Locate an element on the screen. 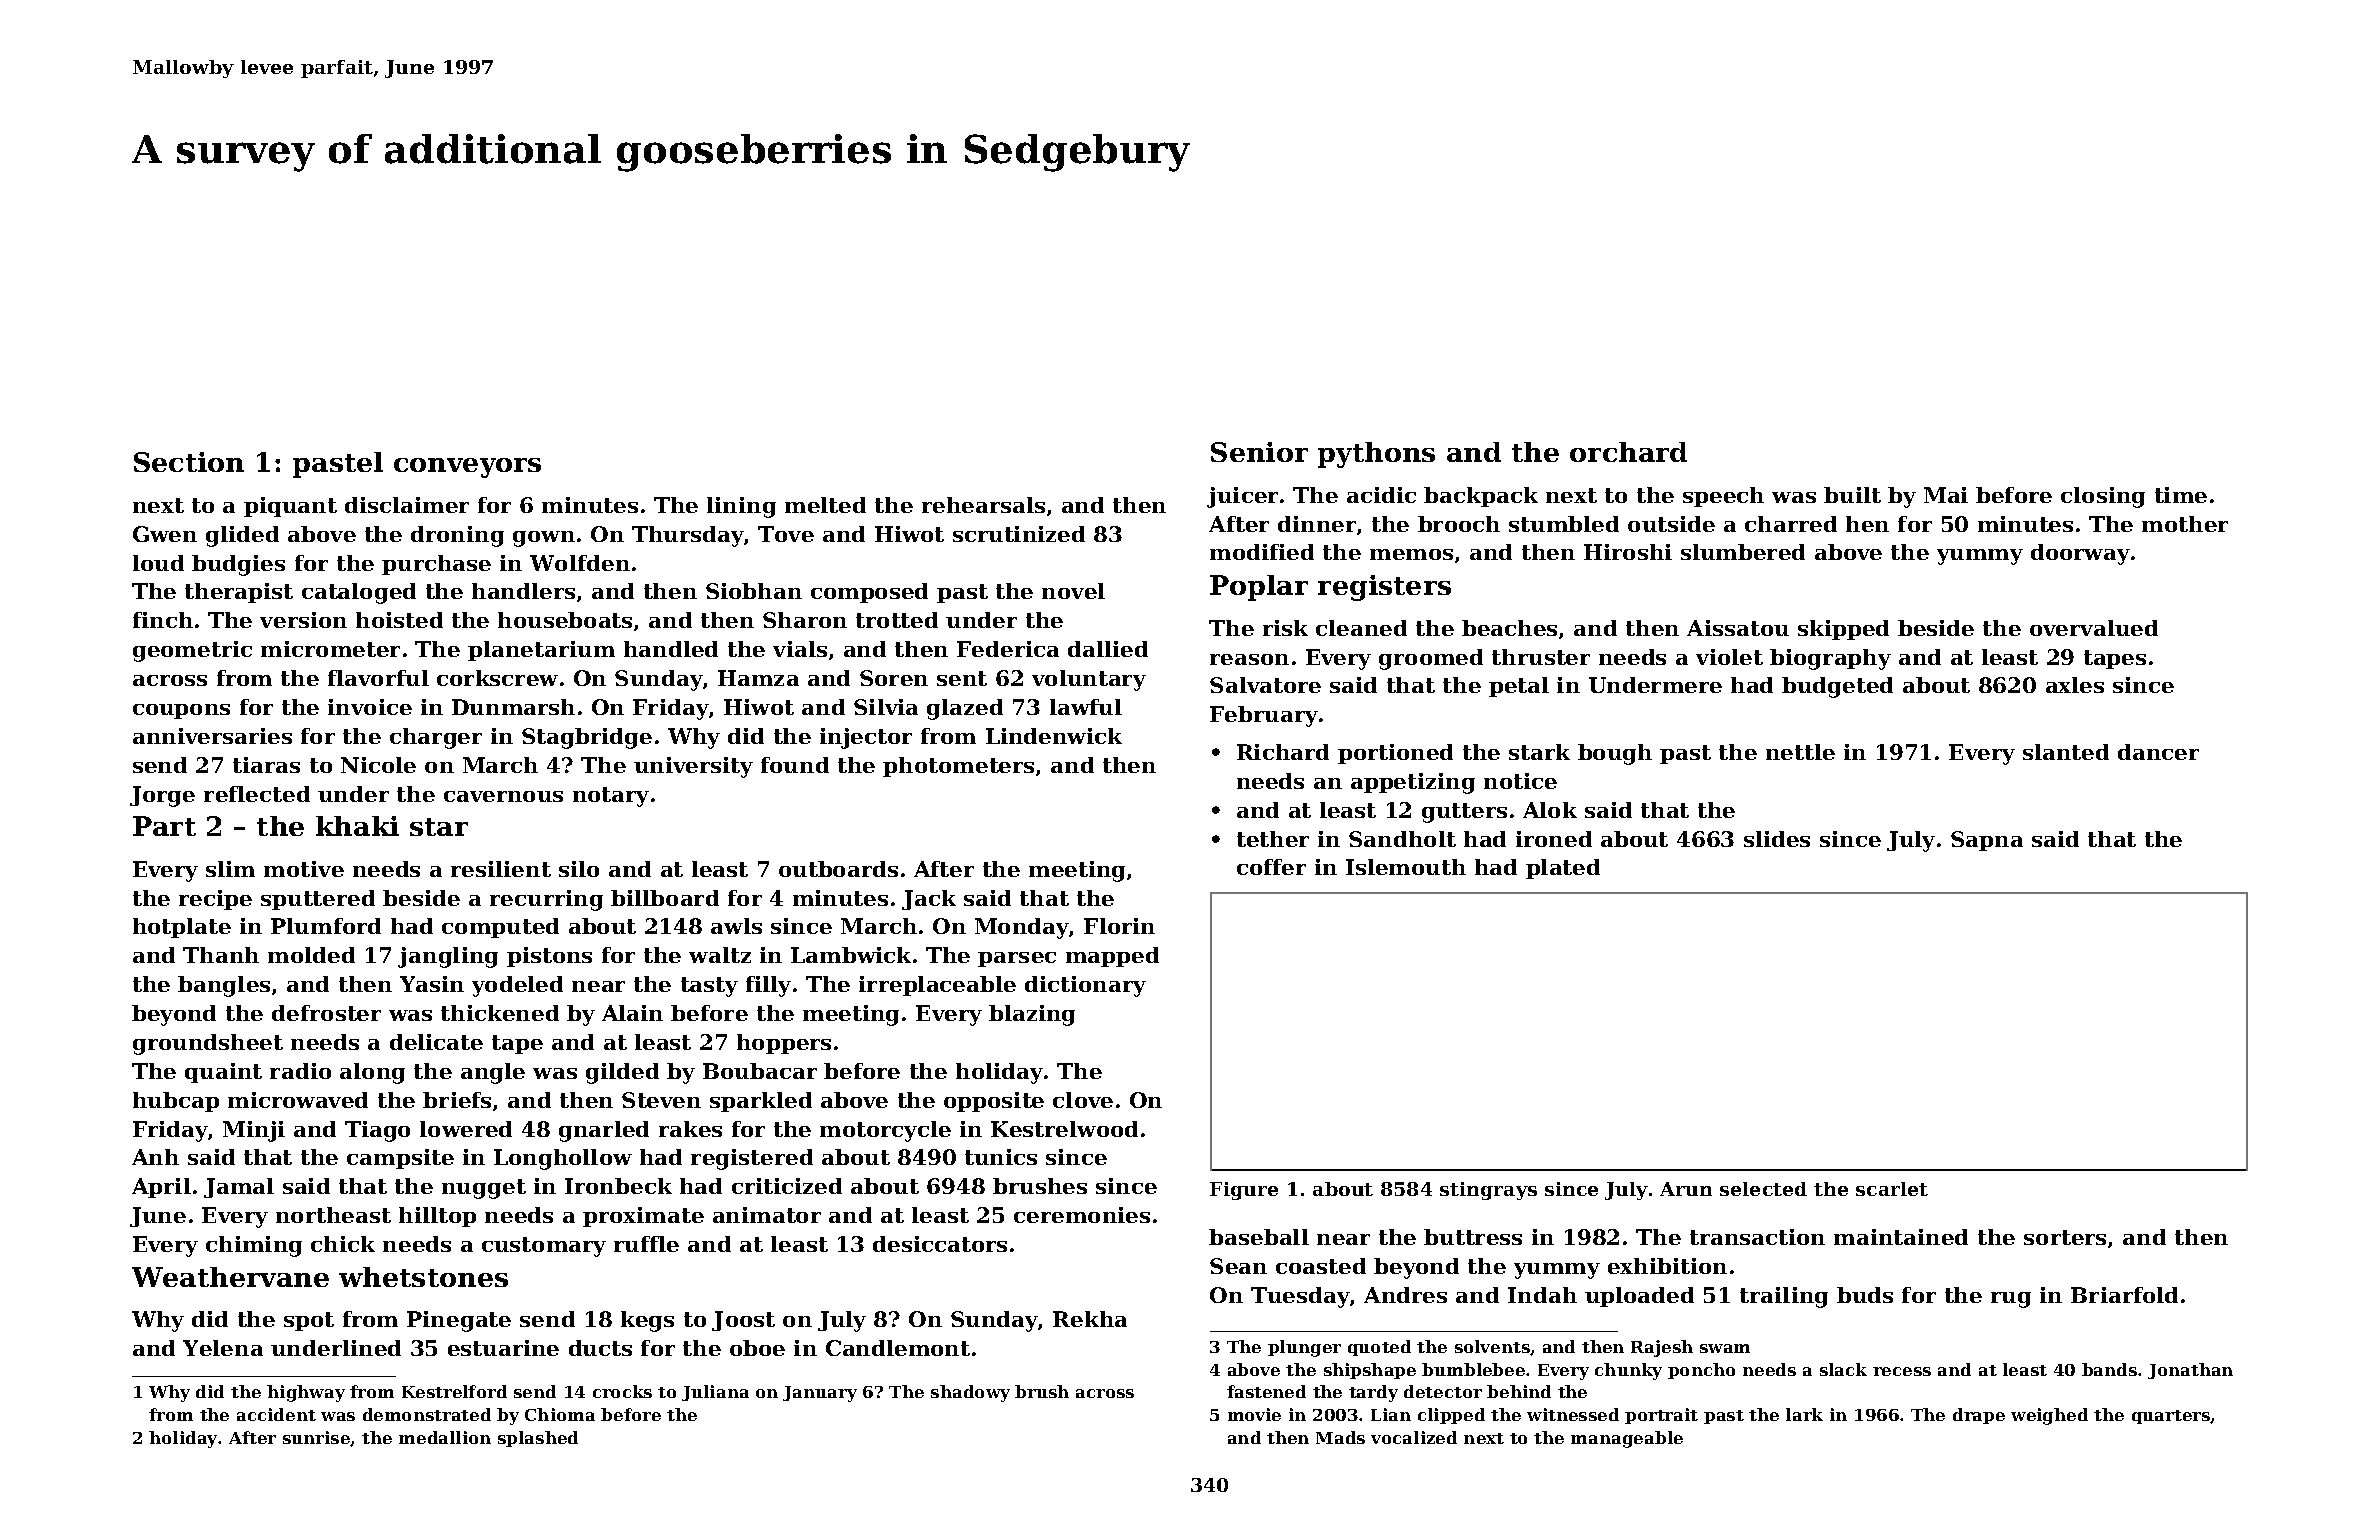  geometric is located at coordinates (192, 651).
